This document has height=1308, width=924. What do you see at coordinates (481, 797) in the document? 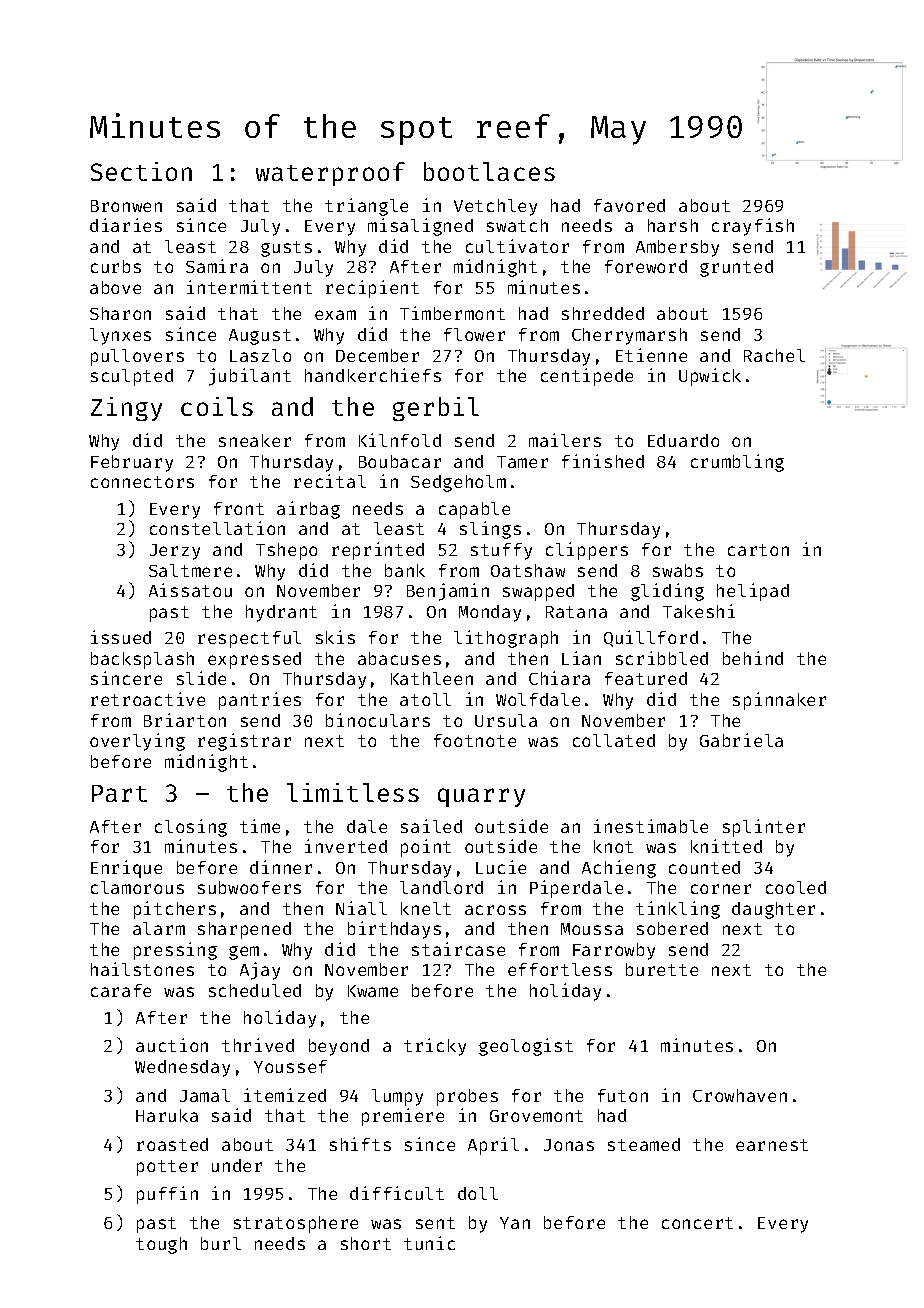
I see `quarry` at bounding box center [481, 797].
